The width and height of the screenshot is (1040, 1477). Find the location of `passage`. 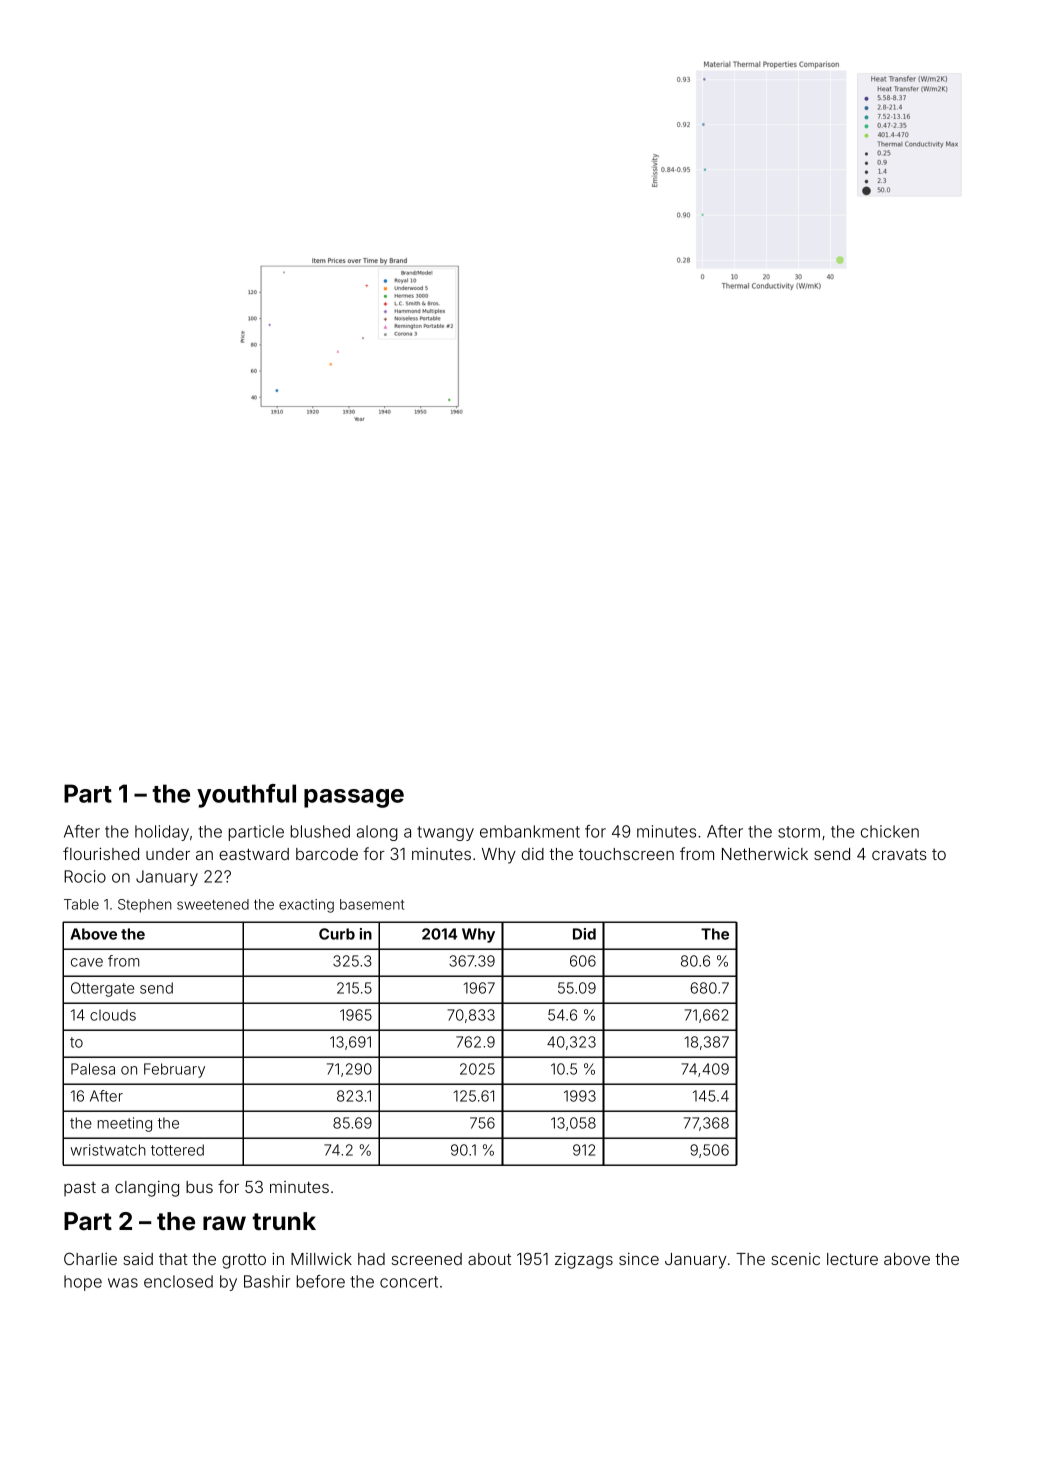

passage is located at coordinates (354, 798).
